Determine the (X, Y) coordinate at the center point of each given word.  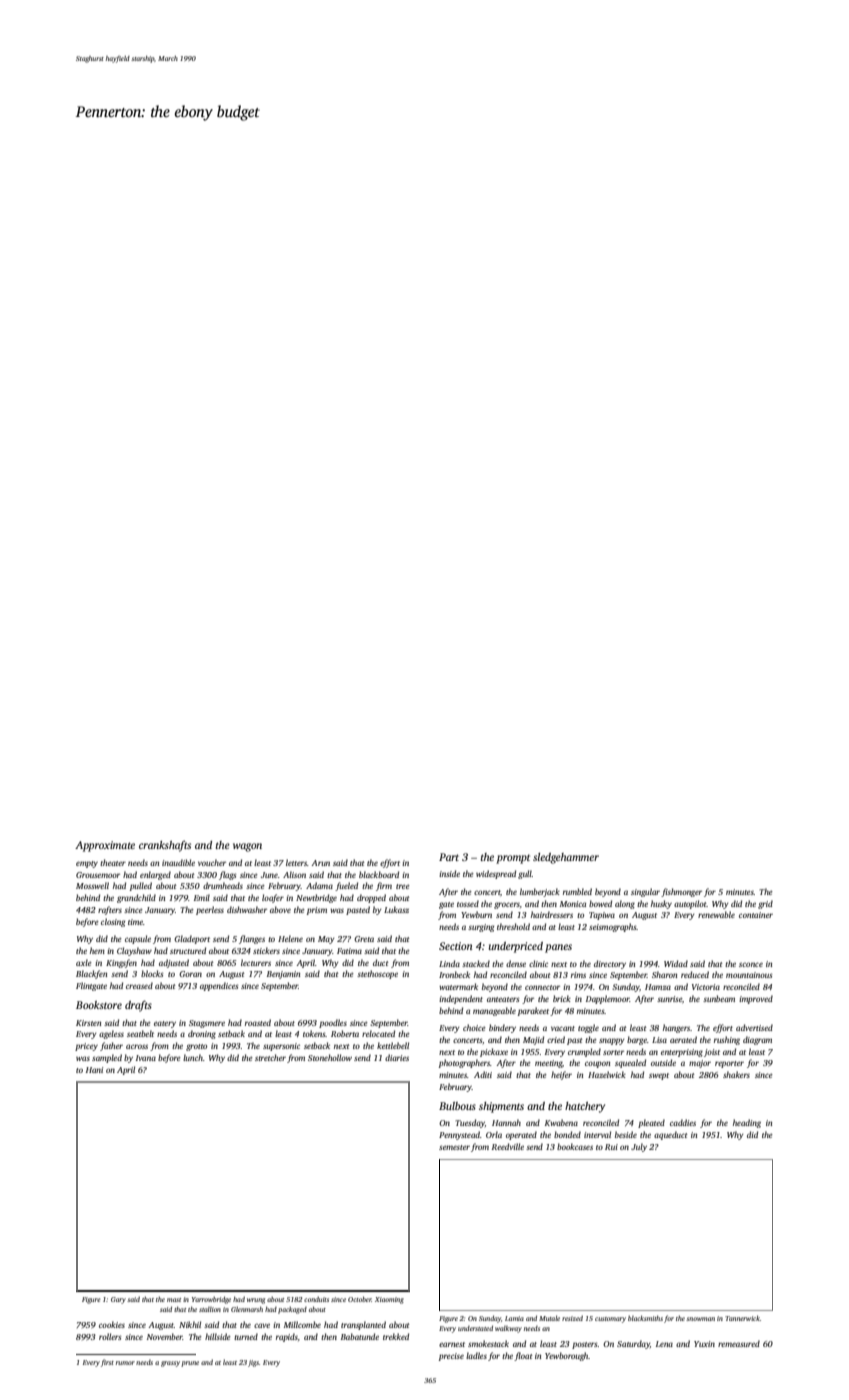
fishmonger (681, 892)
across (137, 1046)
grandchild (136, 898)
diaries (397, 1057)
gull (525, 874)
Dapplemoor (608, 999)
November (165, 1336)
